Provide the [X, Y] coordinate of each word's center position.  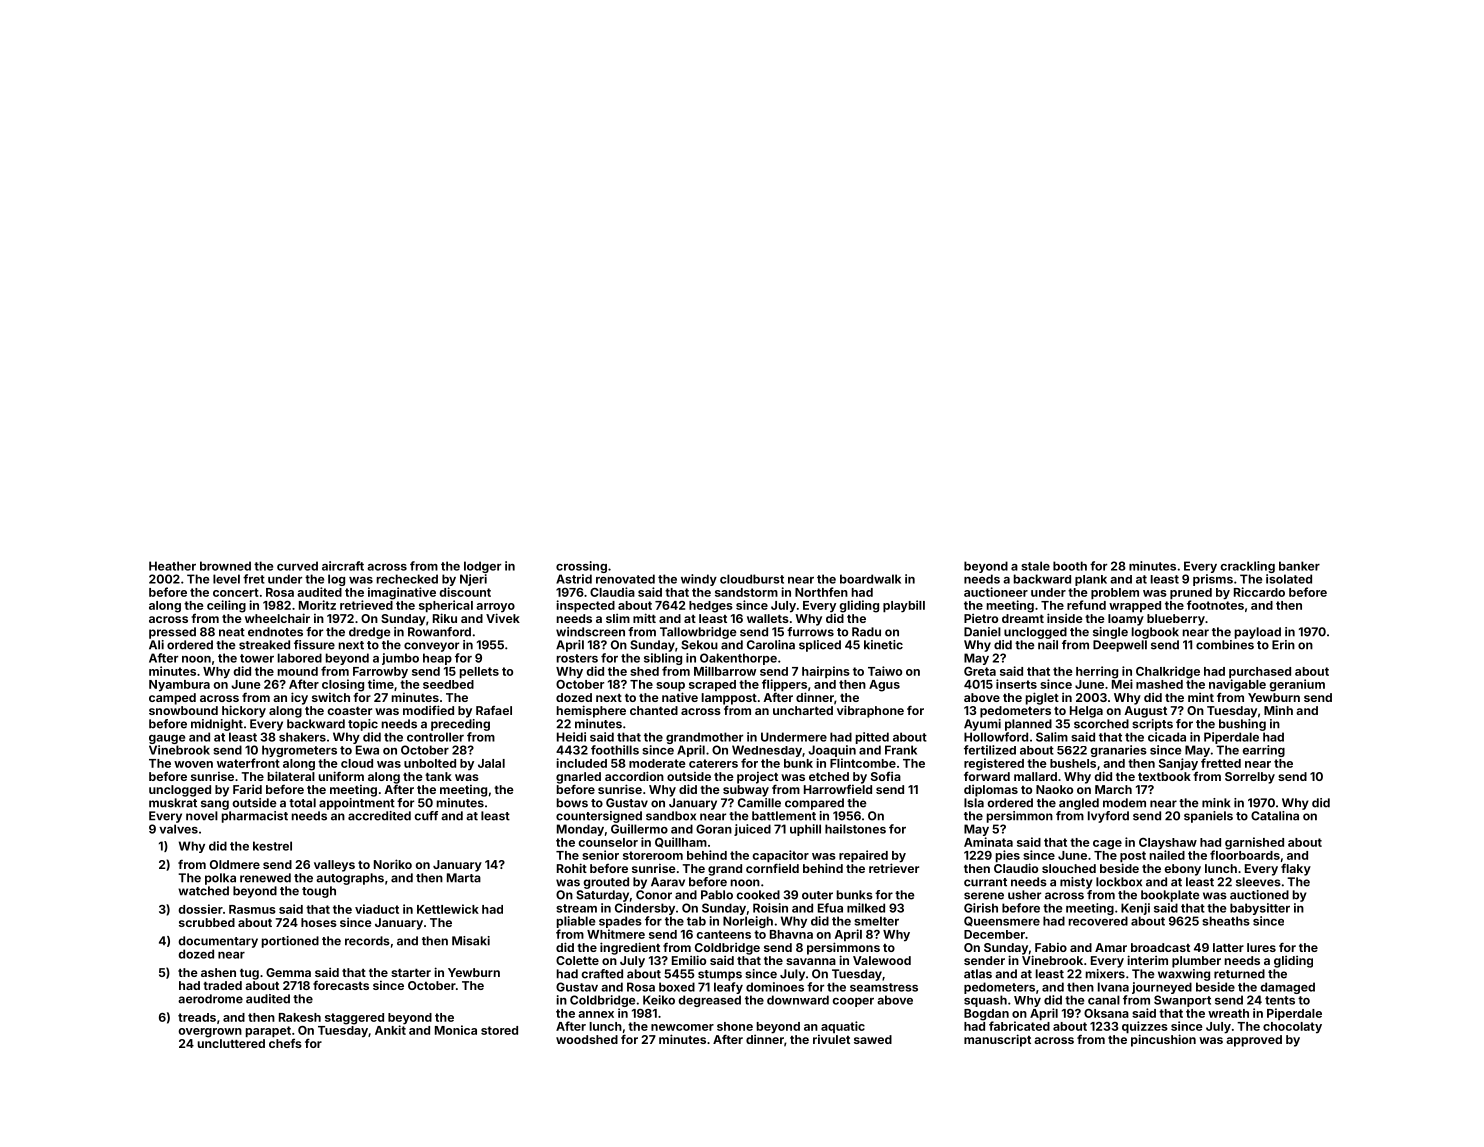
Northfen [821, 592]
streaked [264, 645]
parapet [268, 1031]
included [581, 763]
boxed [677, 987]
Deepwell [1120, 646]
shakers [302, 737]
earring [1263, 751]
